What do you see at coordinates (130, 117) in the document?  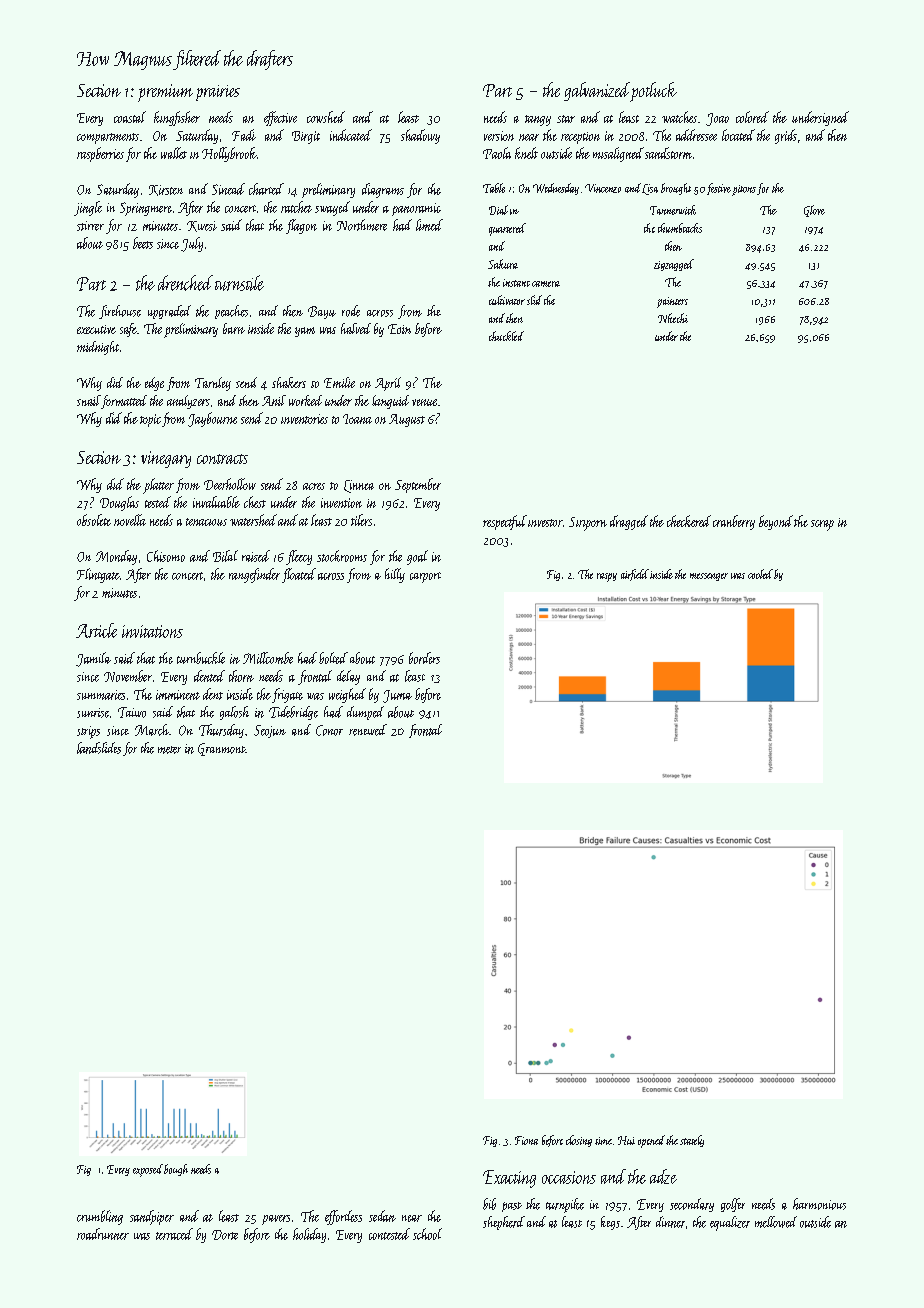 I see `coastal` at bounding box center [130, 117].
